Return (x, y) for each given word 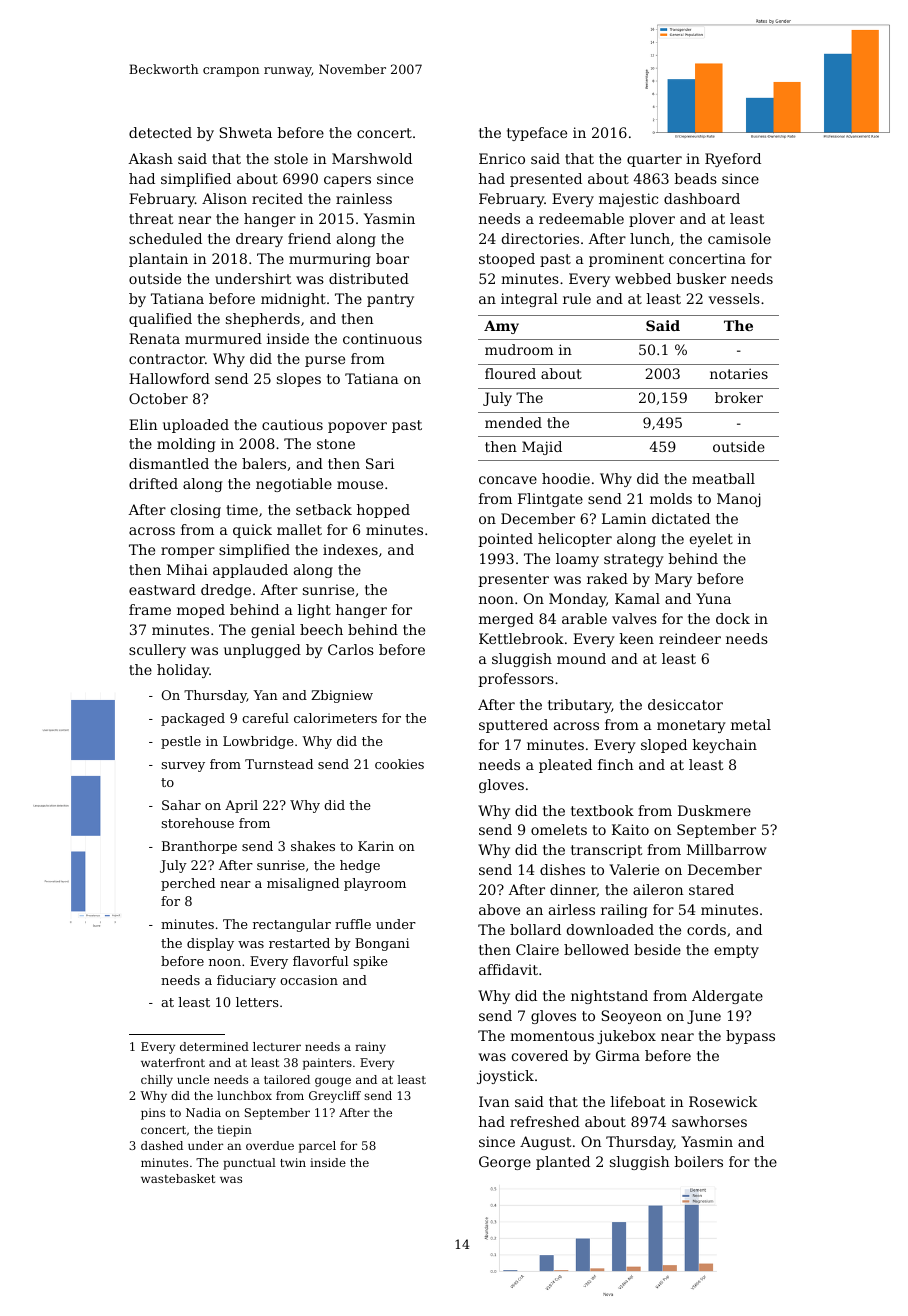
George (505, 1163)
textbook (602, 810)
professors (516, 680)
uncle (193, 1079)
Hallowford (169, 378)
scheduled (165, 238)
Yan (265, 695)
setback (324, 509)
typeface (537, 134)
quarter (654, 160)
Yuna (713, 598)
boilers (698, 1161)
